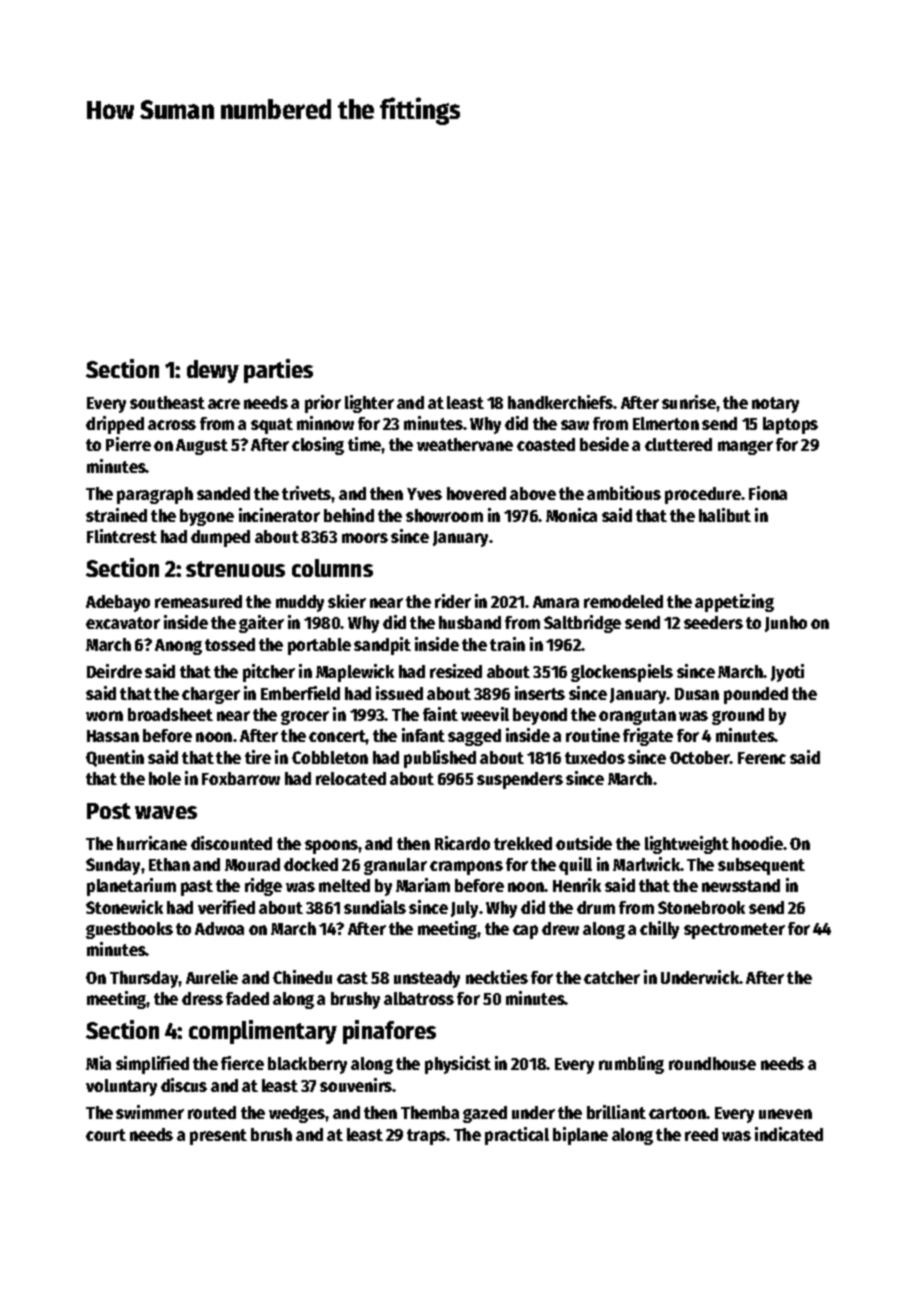 The image size is (924, 1311). I want to click on glockenspiels, so click(622, 673).
